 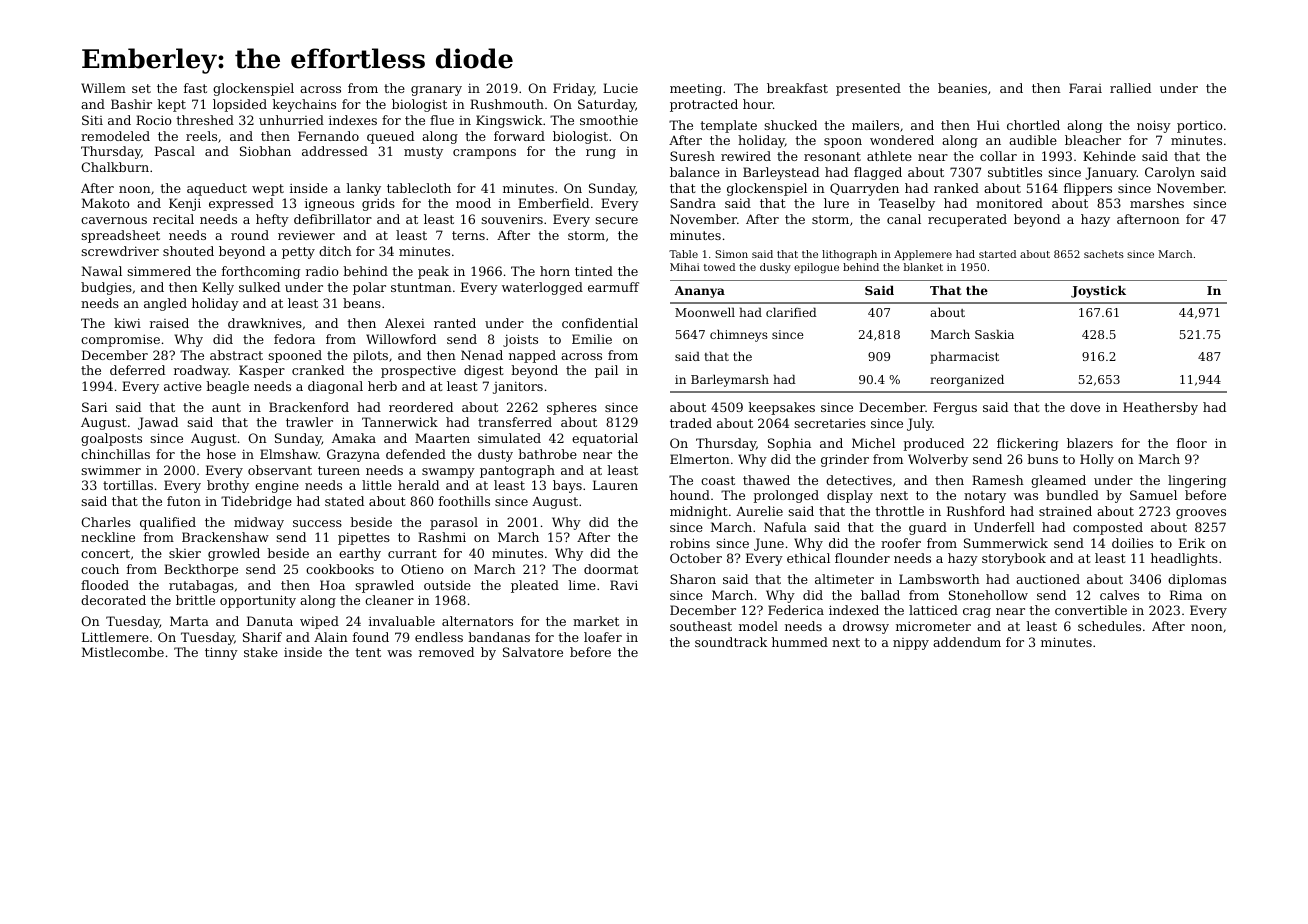 What do you see at coordinates (1200, 127) in the screenshot?
I see `portico` at bounding box center [1200, 127].
